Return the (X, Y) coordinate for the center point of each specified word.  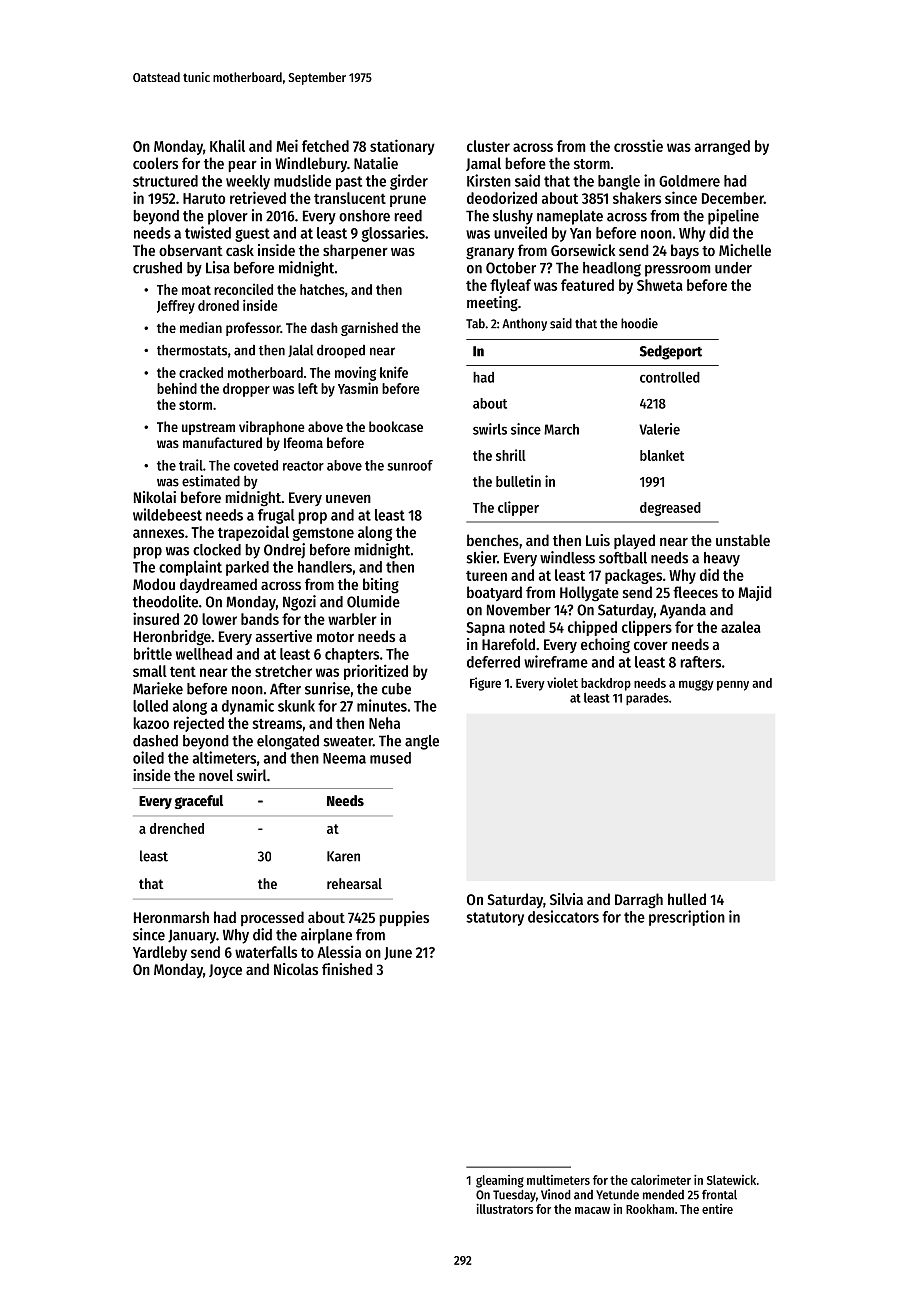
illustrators (504, 1209)
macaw (592, 1210)
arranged (722, 147)
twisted (208, 232)
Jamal (483, 164)
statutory (495, 919)
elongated (288, 742)
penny (733, 685)
